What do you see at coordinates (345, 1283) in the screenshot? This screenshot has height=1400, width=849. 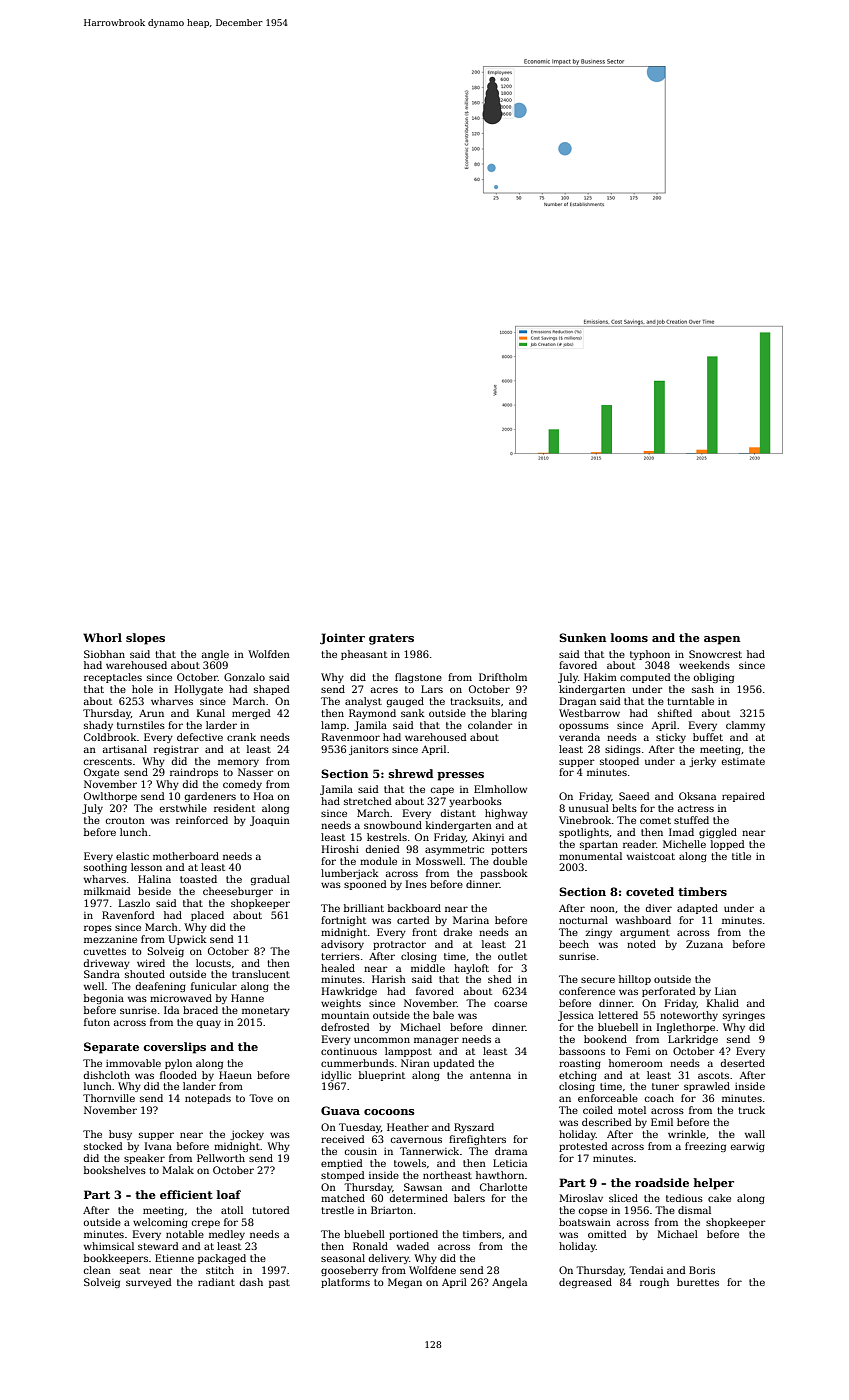 I see `platforms` at bounding box center [345, 1283].
